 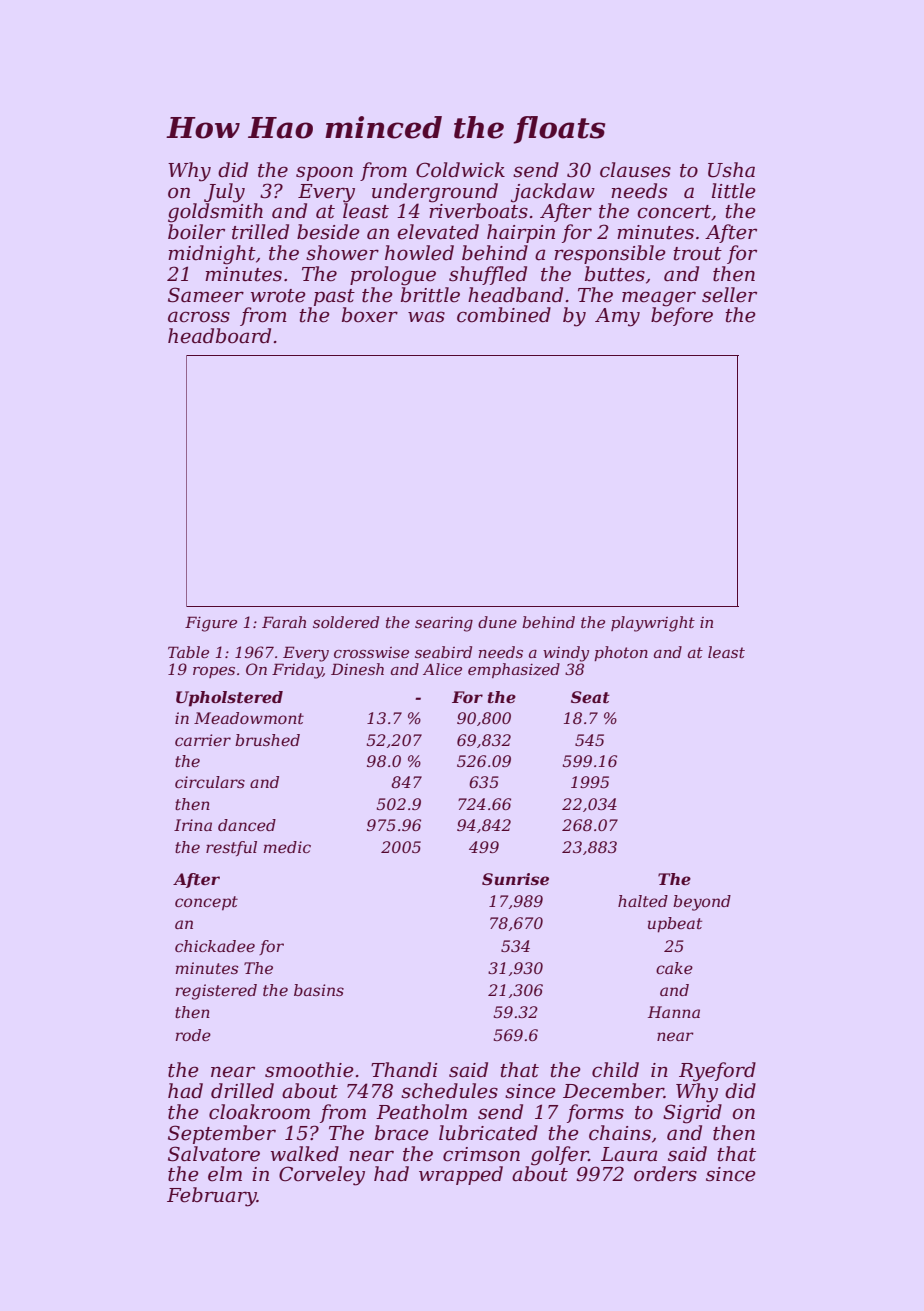 I want to click on Irina, so click(x=193, y=825).
